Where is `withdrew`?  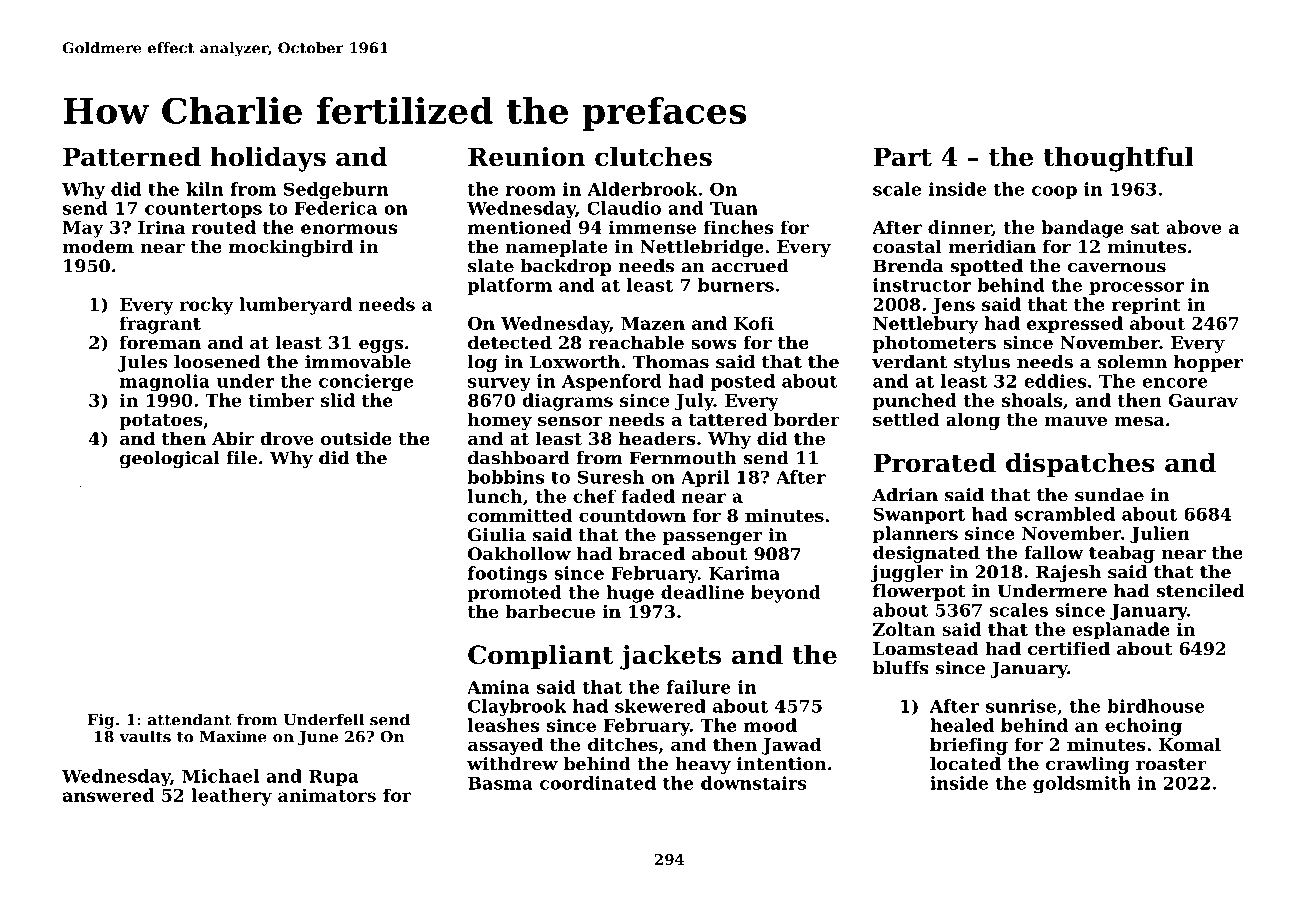
withdrew is located at coordinates (512, 764).
